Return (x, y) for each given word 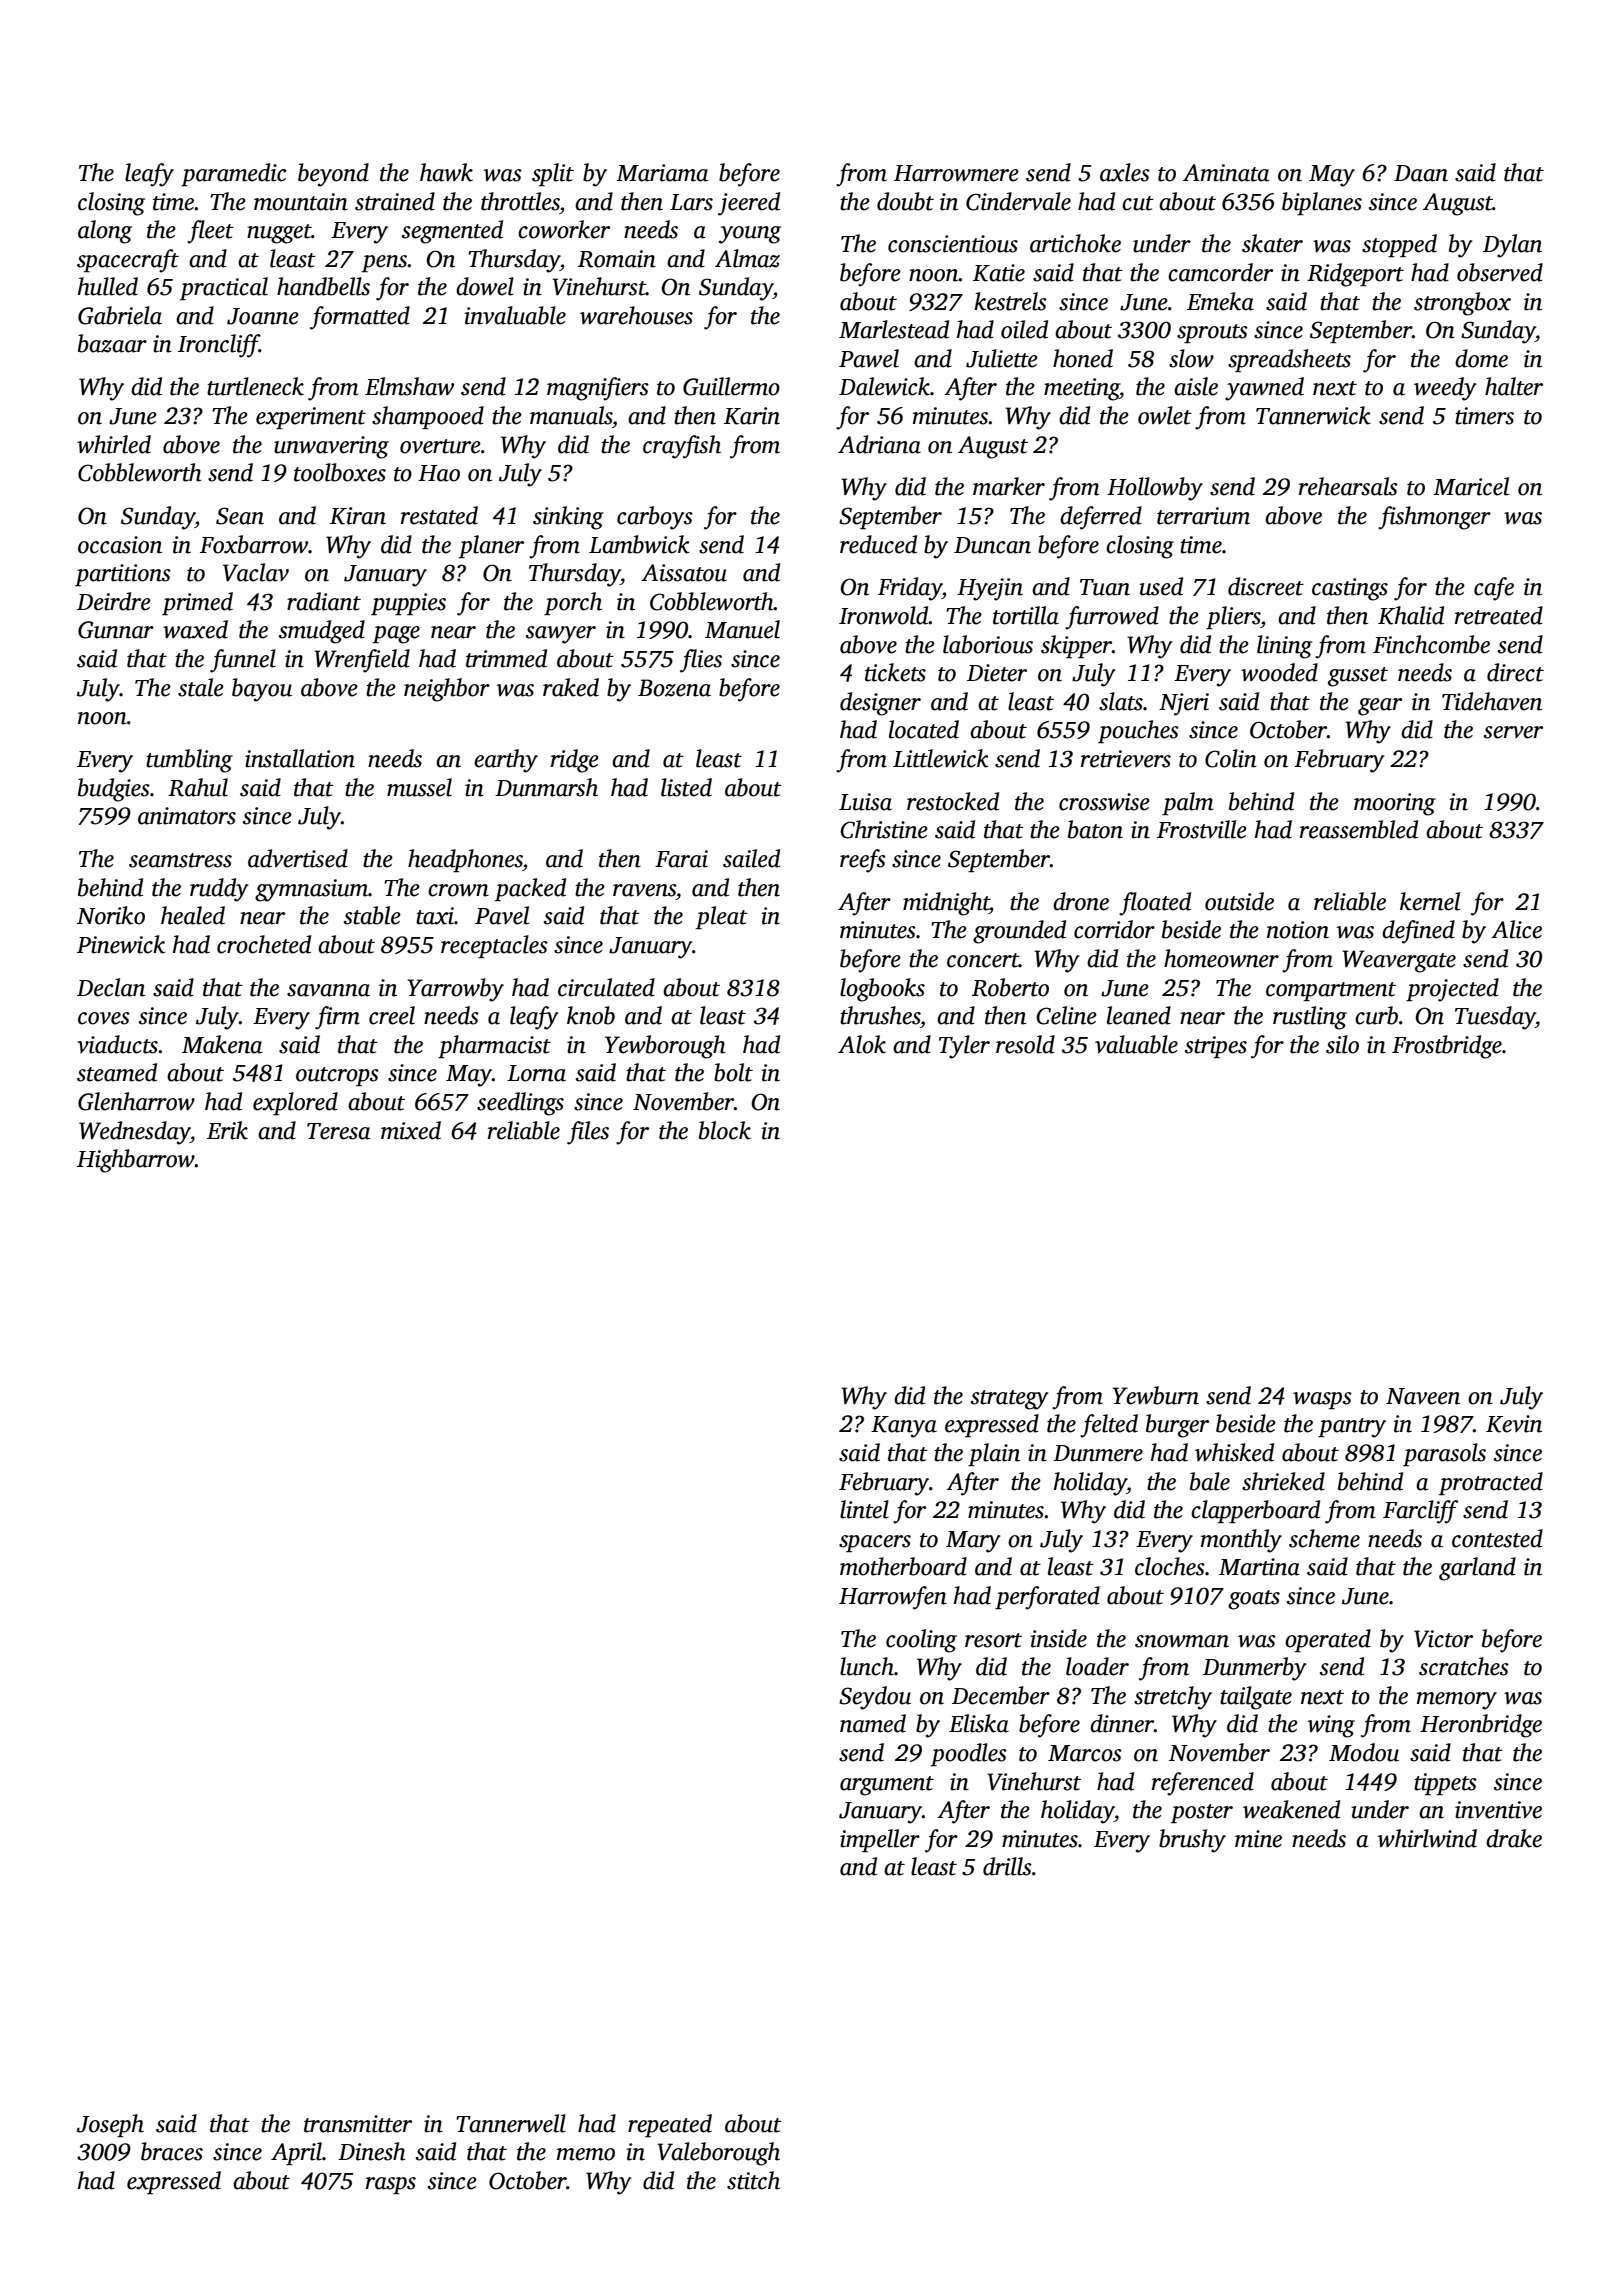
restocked (953, 801)
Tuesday (1495, 1018)
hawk (446, 172)
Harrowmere (956, 173)
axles (1125, 172)
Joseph (110, 2125)
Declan (111, 987)
